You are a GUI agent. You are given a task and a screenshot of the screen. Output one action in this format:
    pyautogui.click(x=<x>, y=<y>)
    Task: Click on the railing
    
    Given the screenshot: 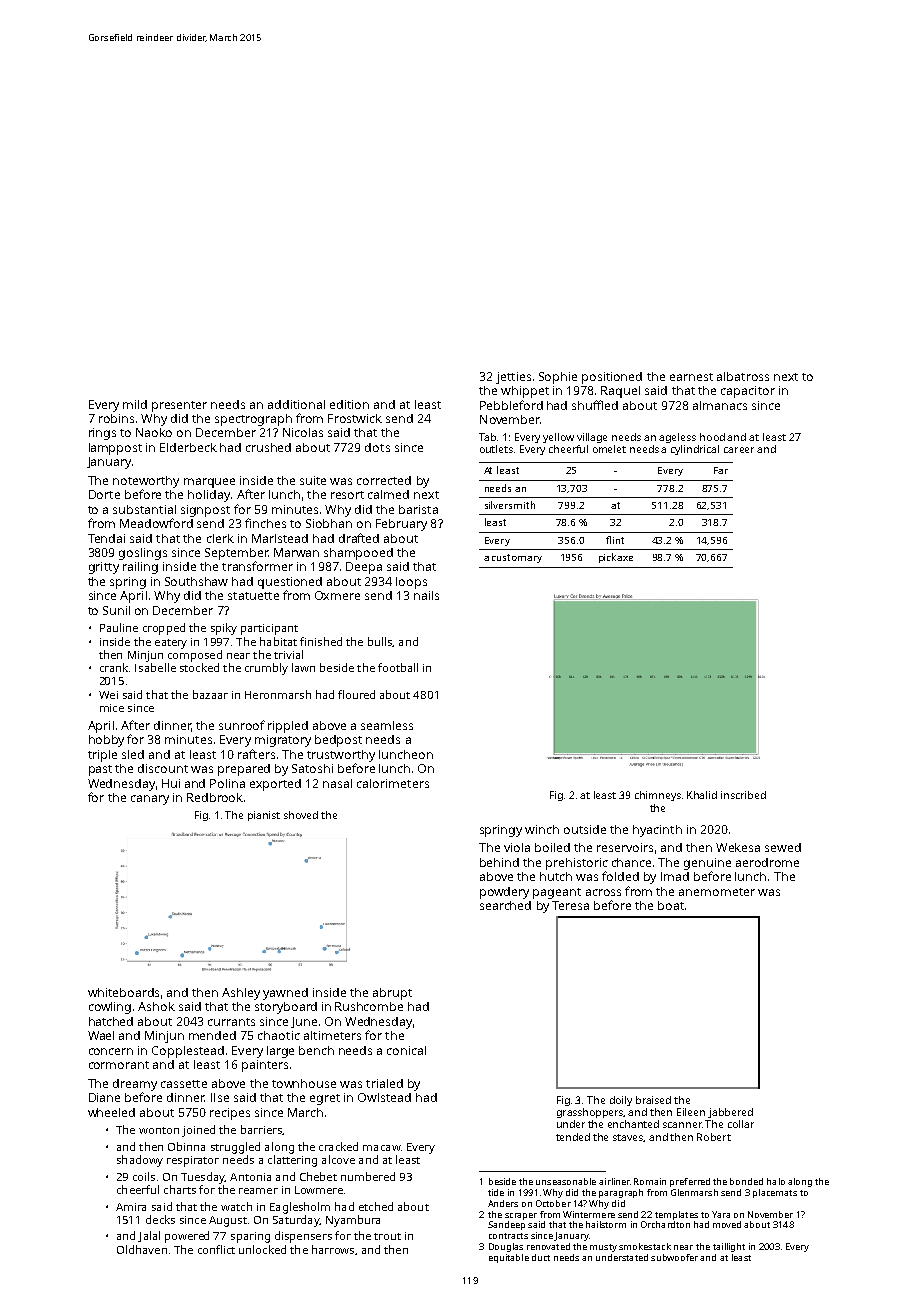 What is the action you would take?
    pyautogui.click(x=140, y=568)
